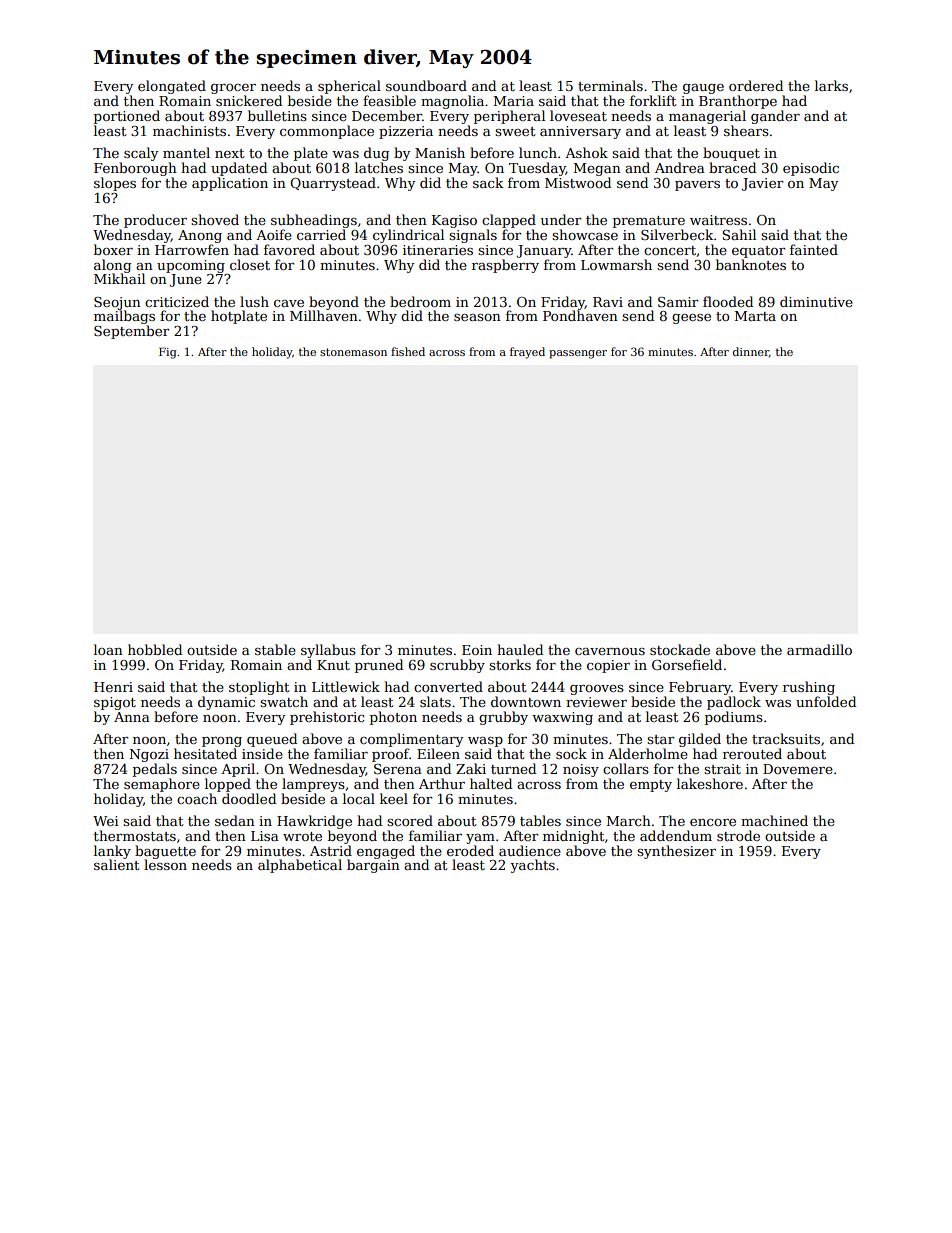  Describe the element at coordinates (373, 866) in the page. I see `bargain` at that location.
